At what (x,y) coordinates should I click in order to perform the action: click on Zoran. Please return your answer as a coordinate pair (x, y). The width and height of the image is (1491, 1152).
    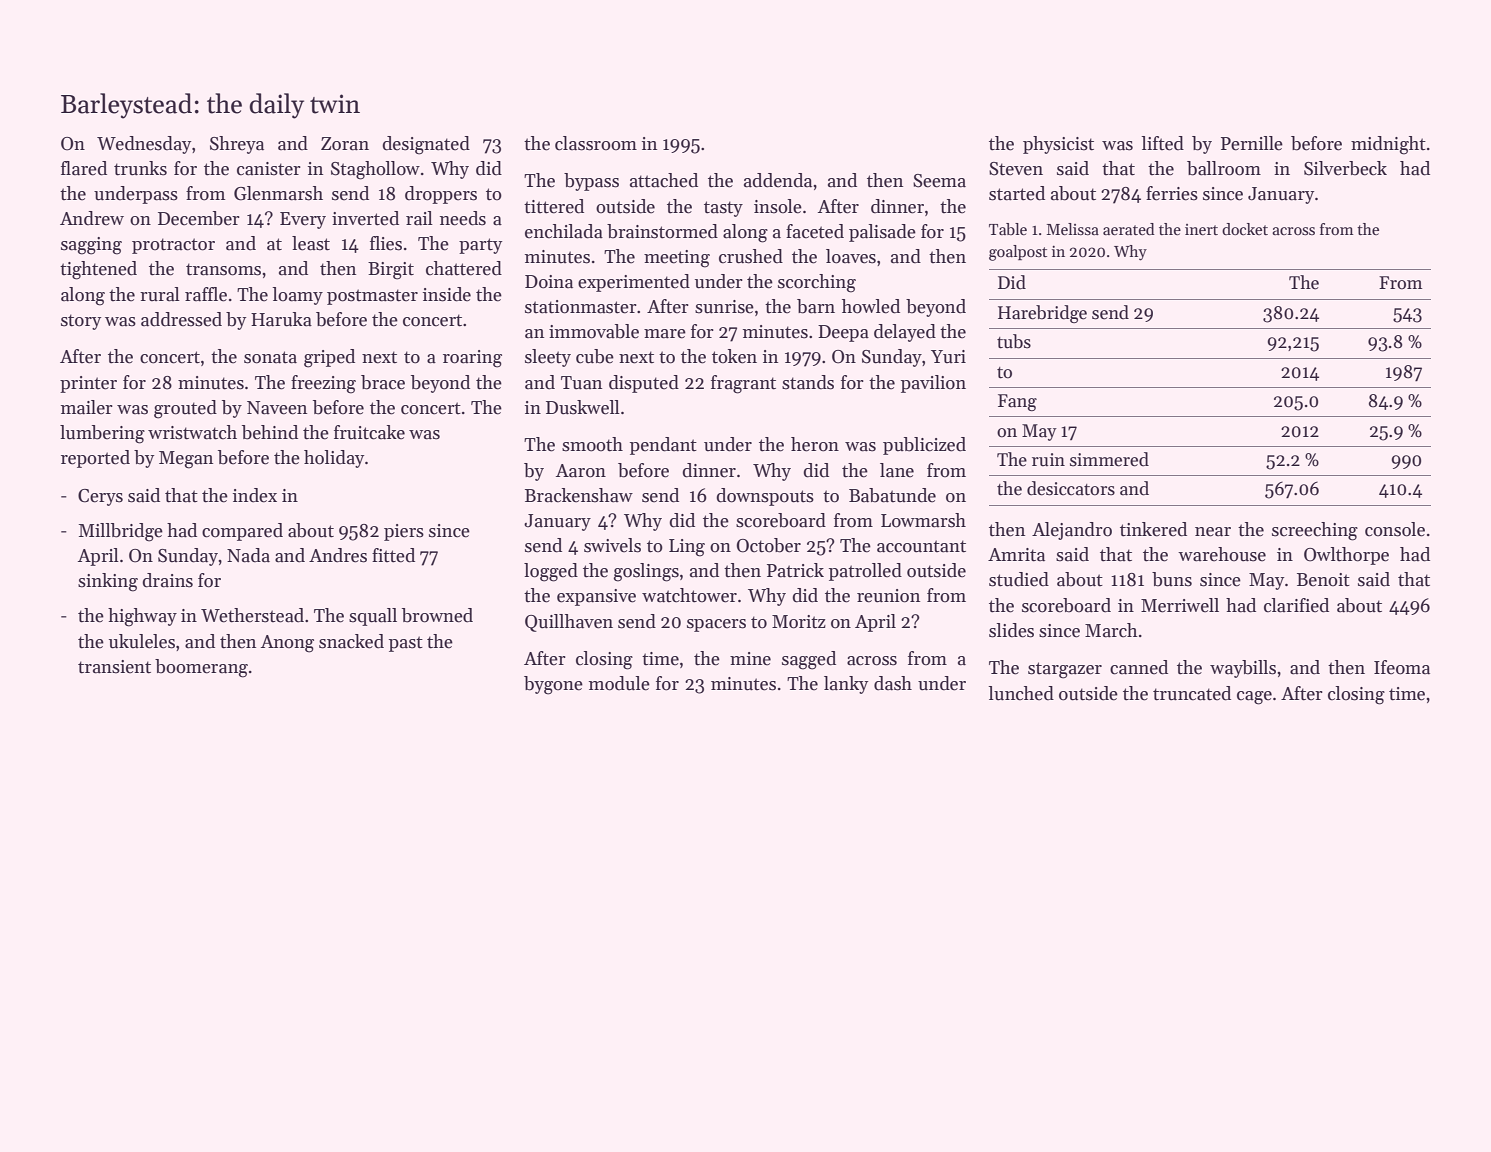
    Looking at the image, I should click on (345, 144).
